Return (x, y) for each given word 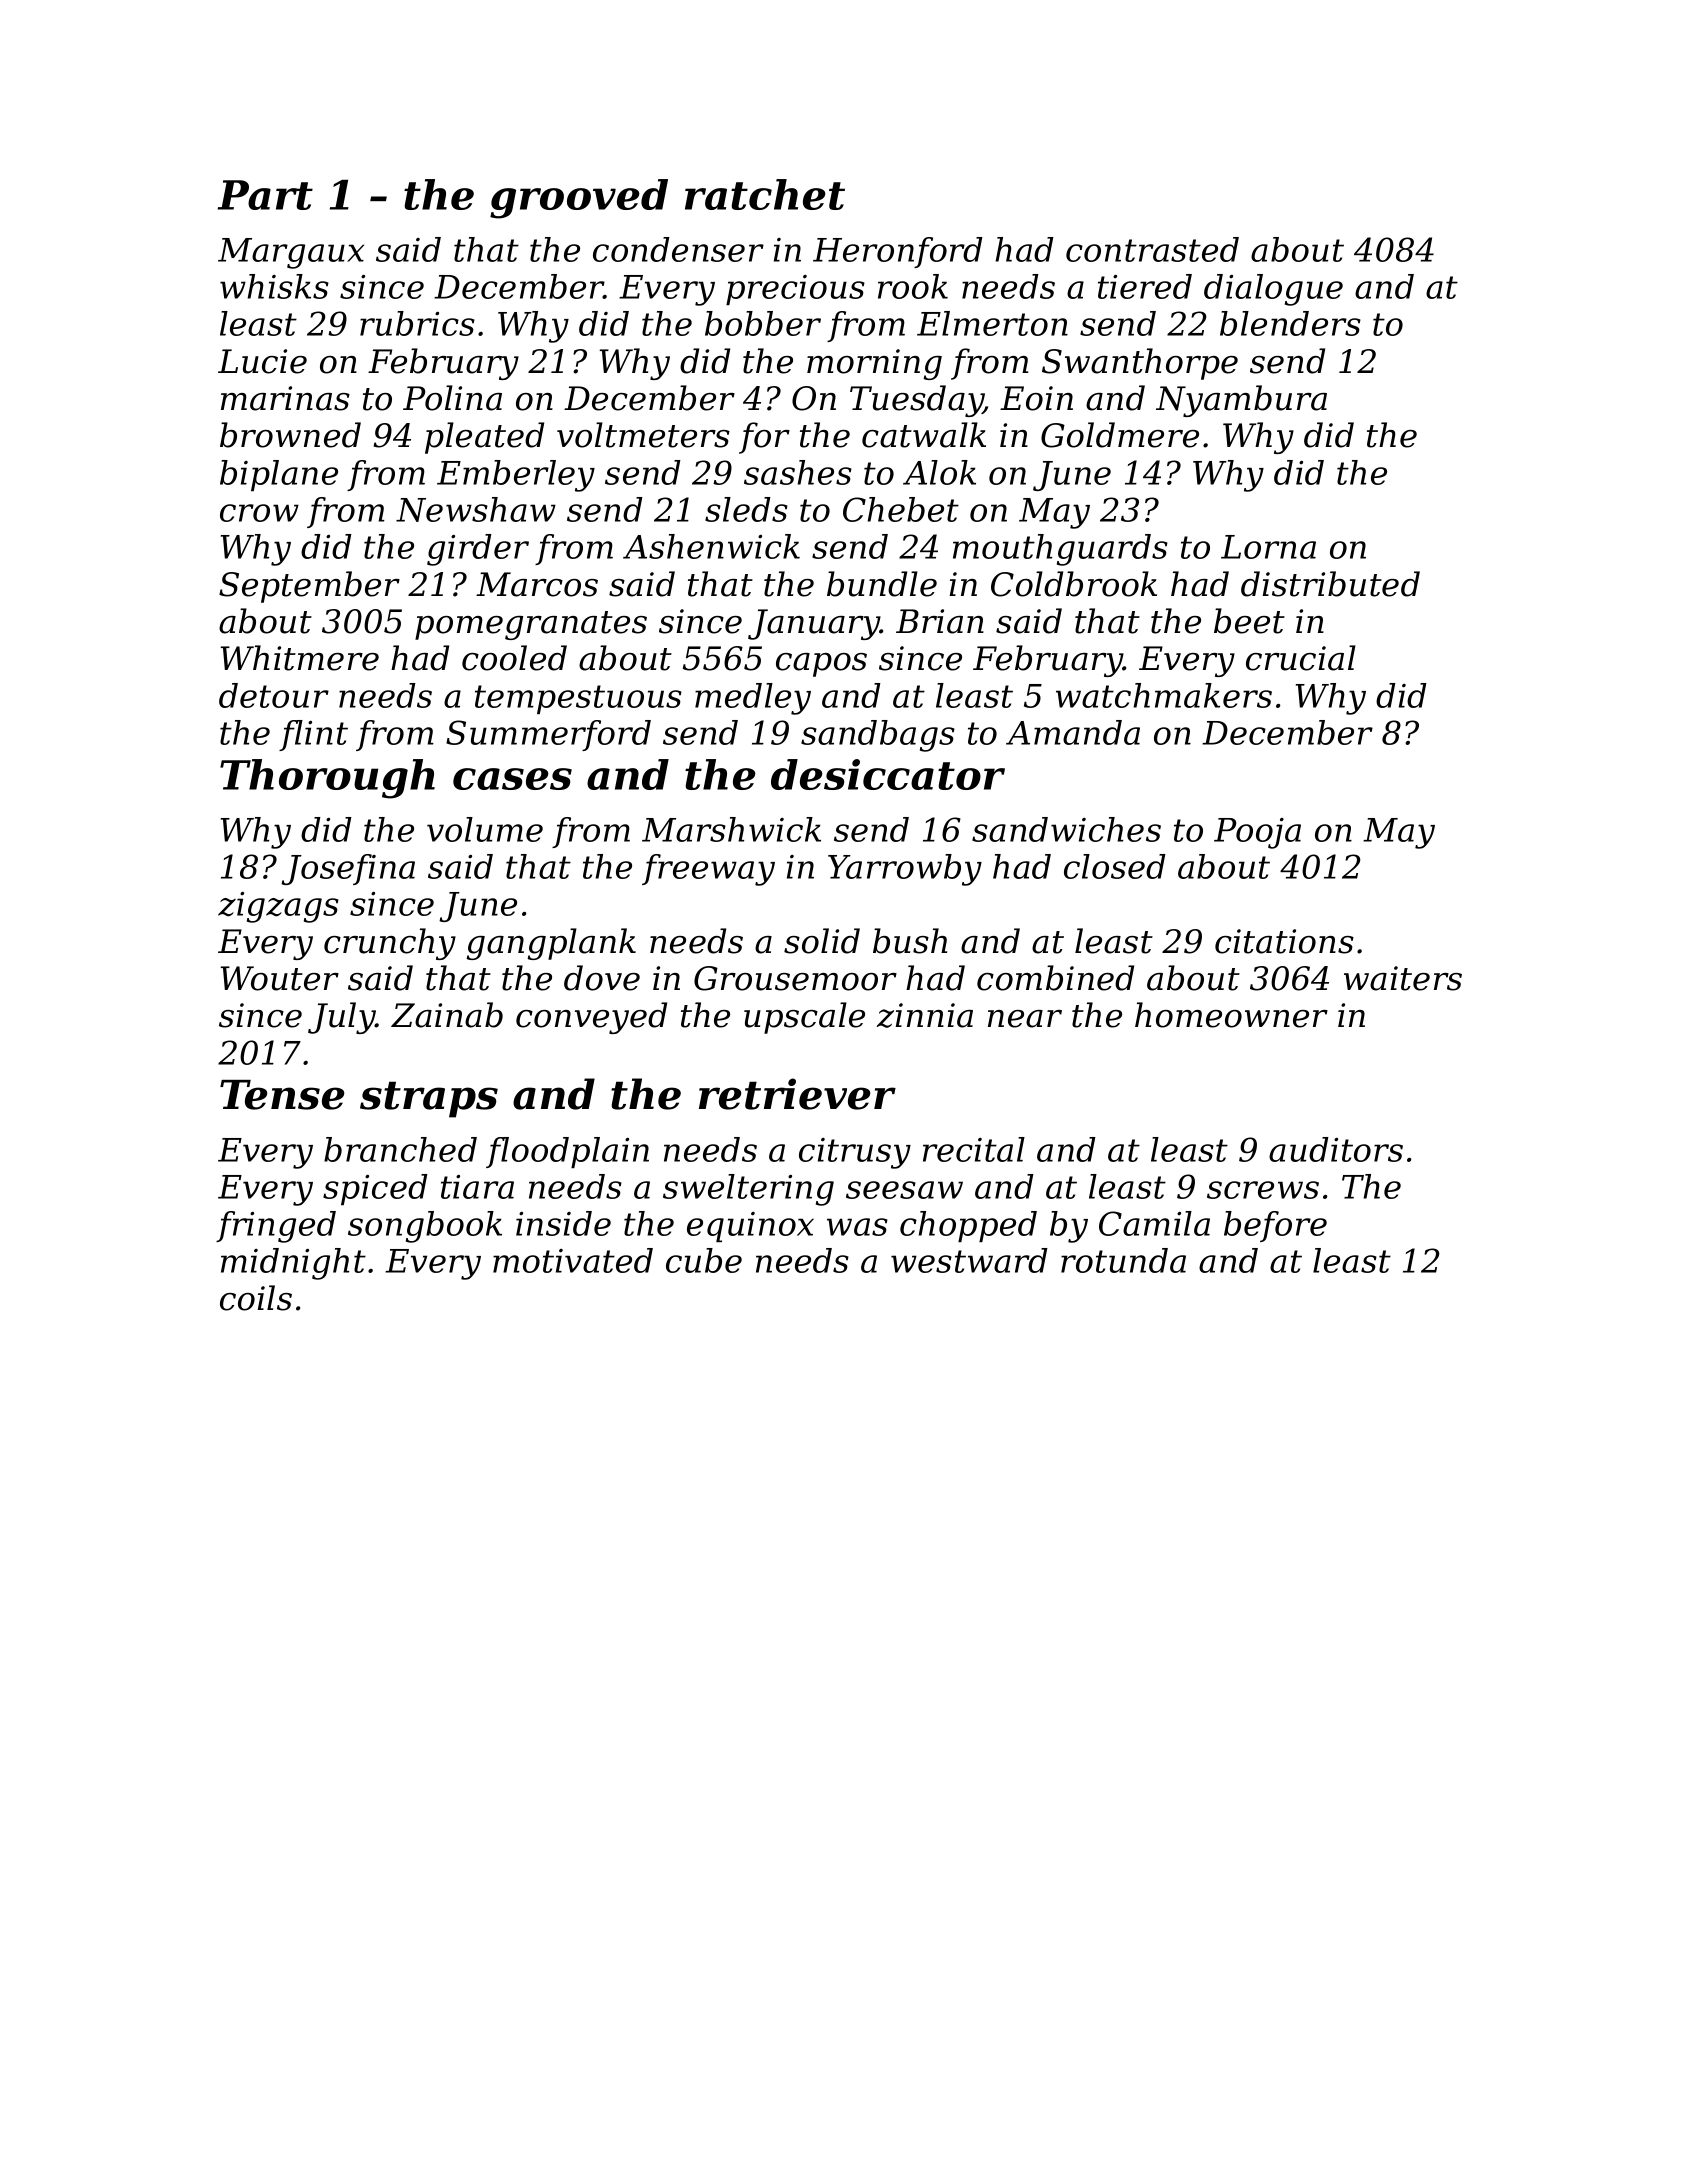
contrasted (1152, 249)
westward (969, 1260)
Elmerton (992, 323)
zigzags (278, 907)
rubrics (417, 323)
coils (256, 1298)
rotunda (1123, 1260)
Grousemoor (795, 978)
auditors (1336, 1149)
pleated (484, 438)
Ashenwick (711, 546)
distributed (1330, 584)
